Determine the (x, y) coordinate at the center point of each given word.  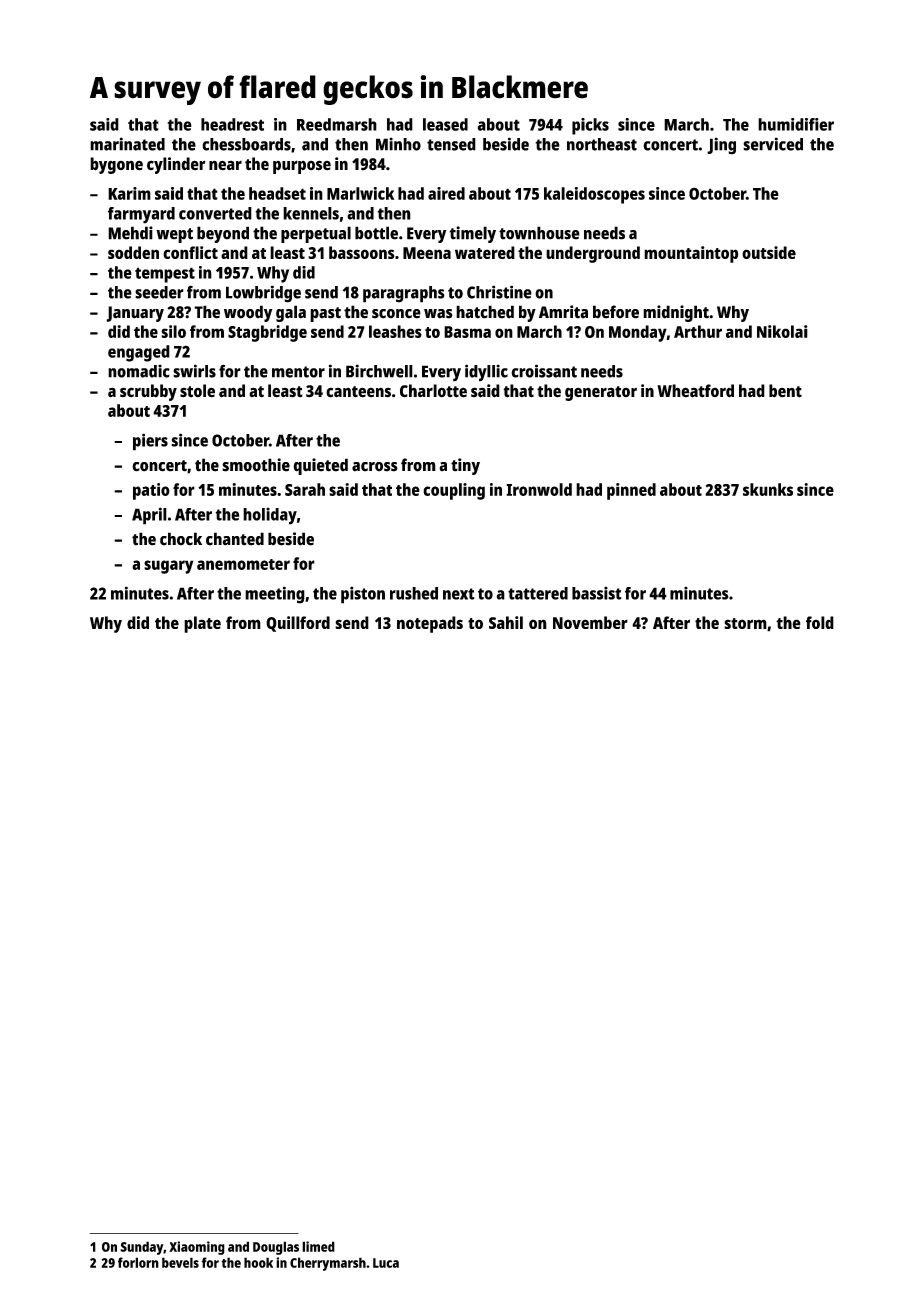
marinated (127, 144)
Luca (386, 1263)
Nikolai (782, 331)
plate (202, 624)
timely (472, 234)
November (590, 622)
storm (745, 623)
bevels (180, 1262)
